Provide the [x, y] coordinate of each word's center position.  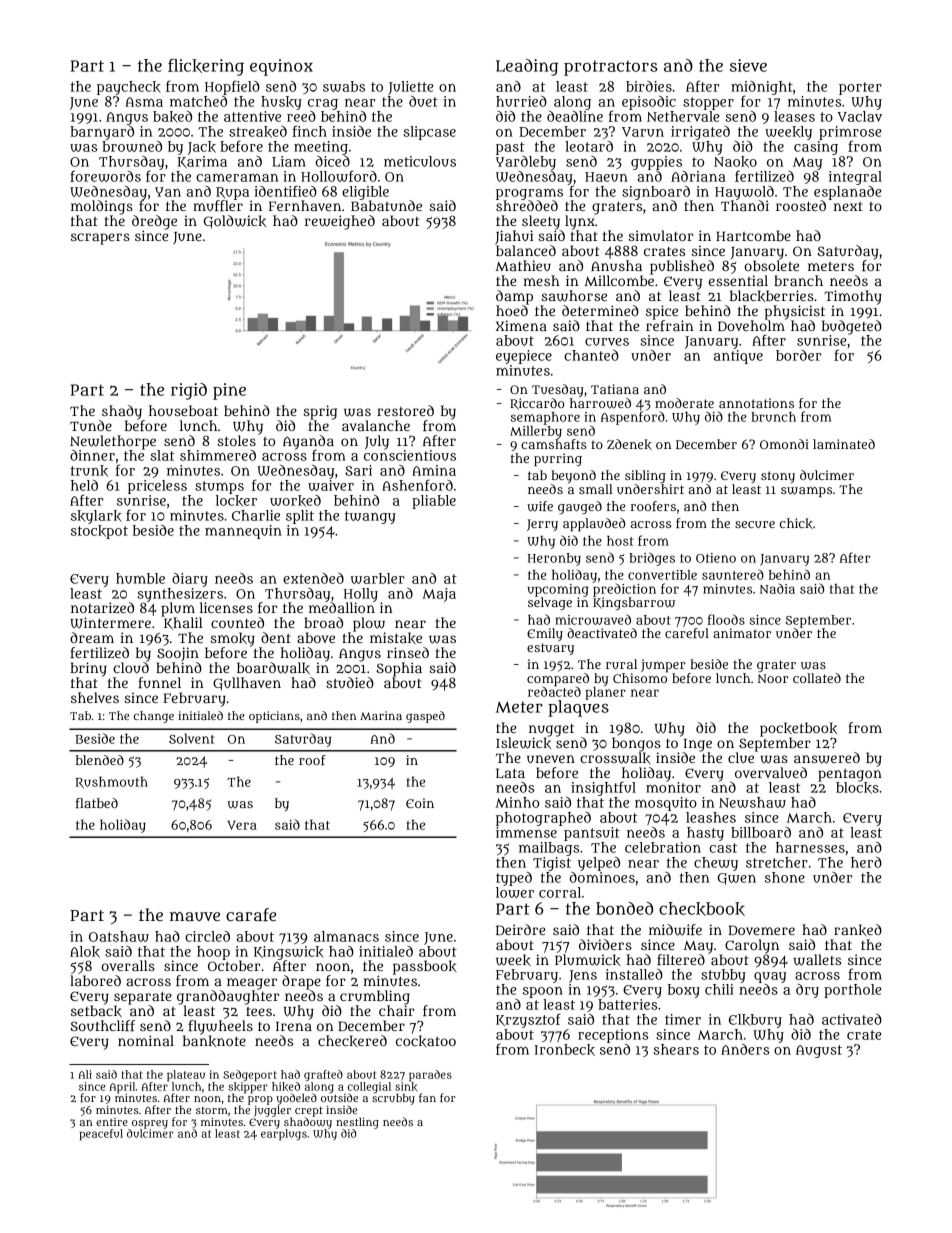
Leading [527, 67]
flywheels [220, 1027]
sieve [748, 65]
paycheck [129, 88]
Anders [745, 1049]
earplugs [284, 1135]
